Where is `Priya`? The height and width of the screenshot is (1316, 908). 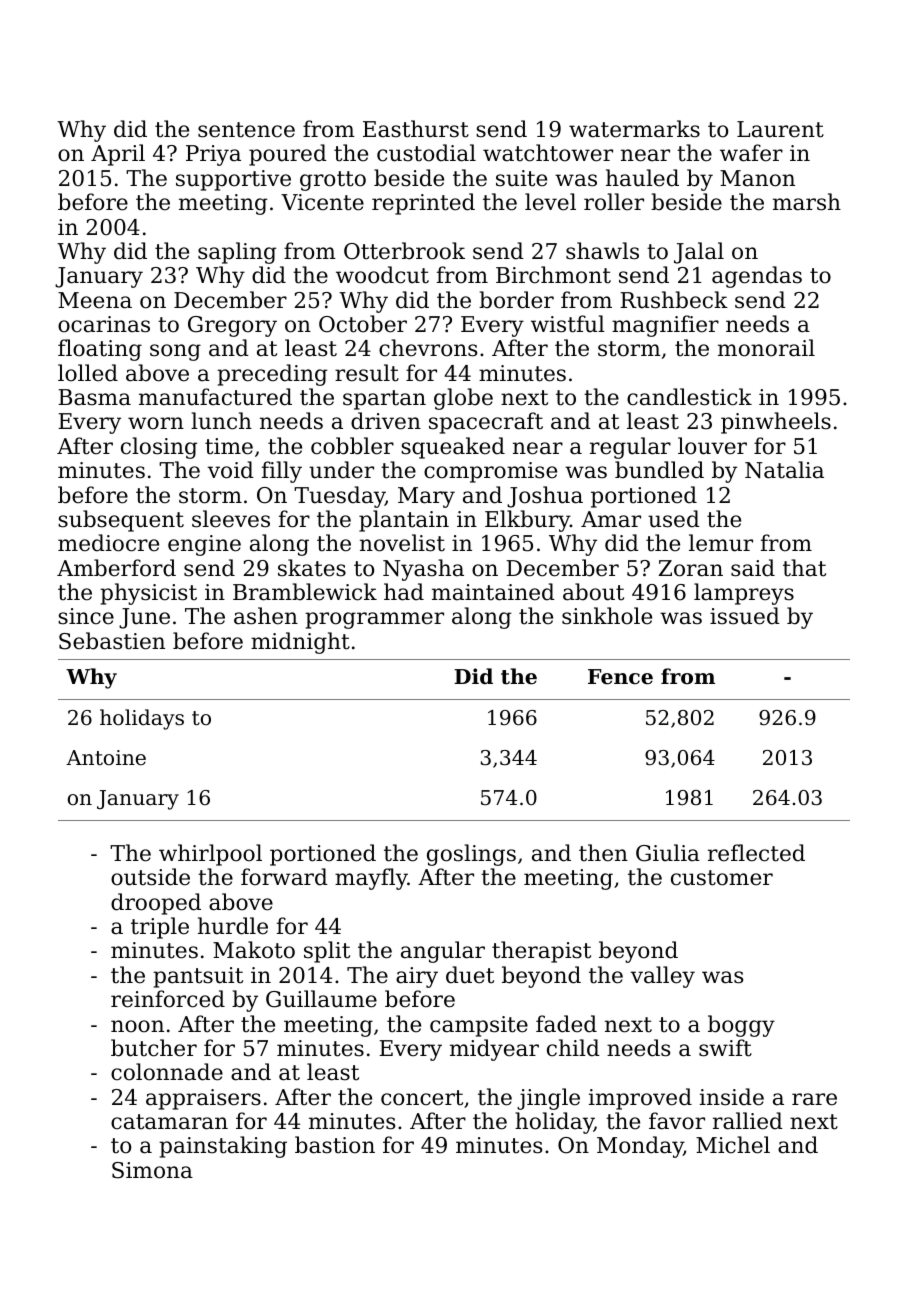
Priya is located at coordinates (213, 155).
